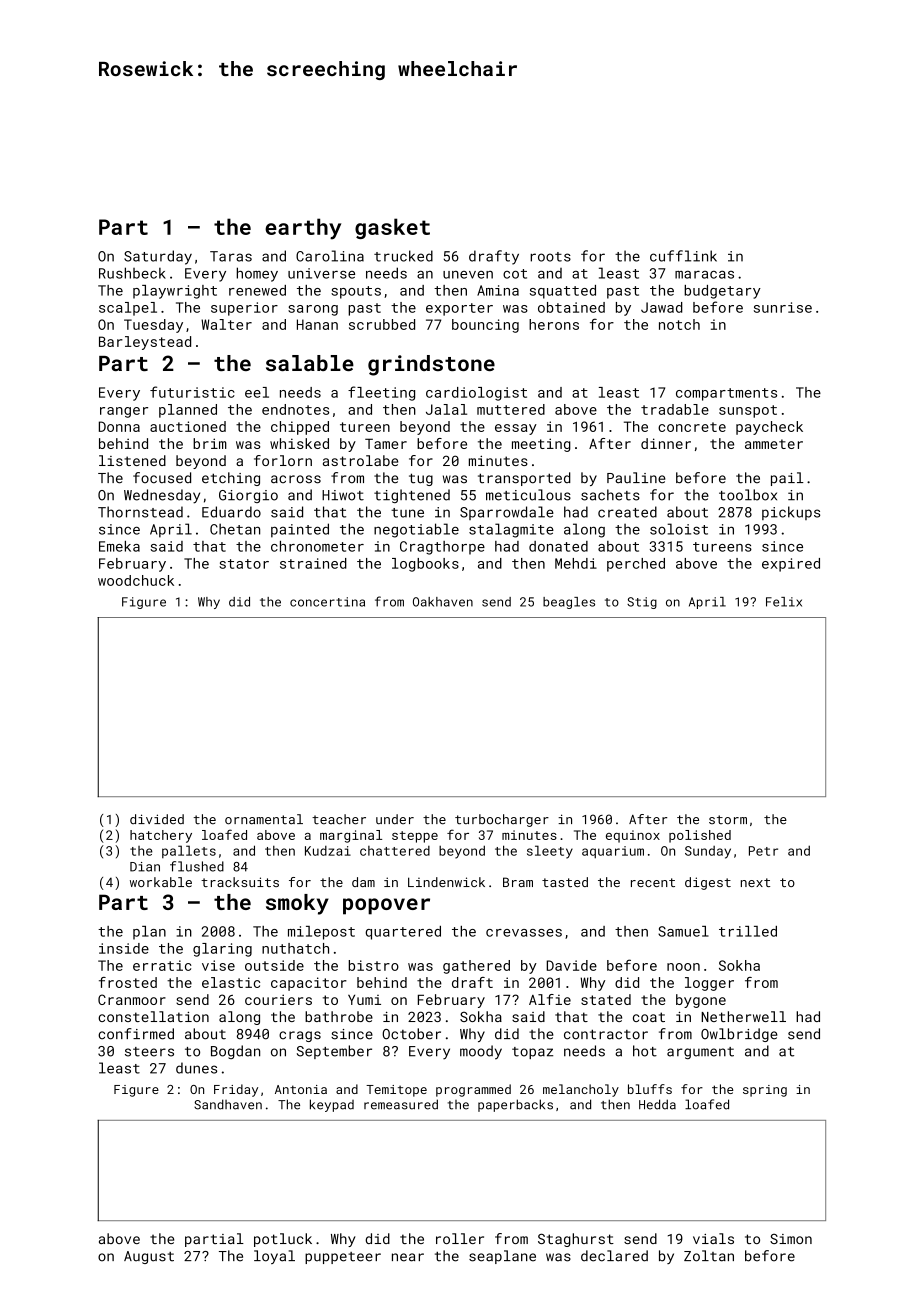 This screenshot has height=1308, width=924. What do you see at coordinates (748, 411) in the screenshot?
I see `sunspot` at bounding box center [748, 411].
